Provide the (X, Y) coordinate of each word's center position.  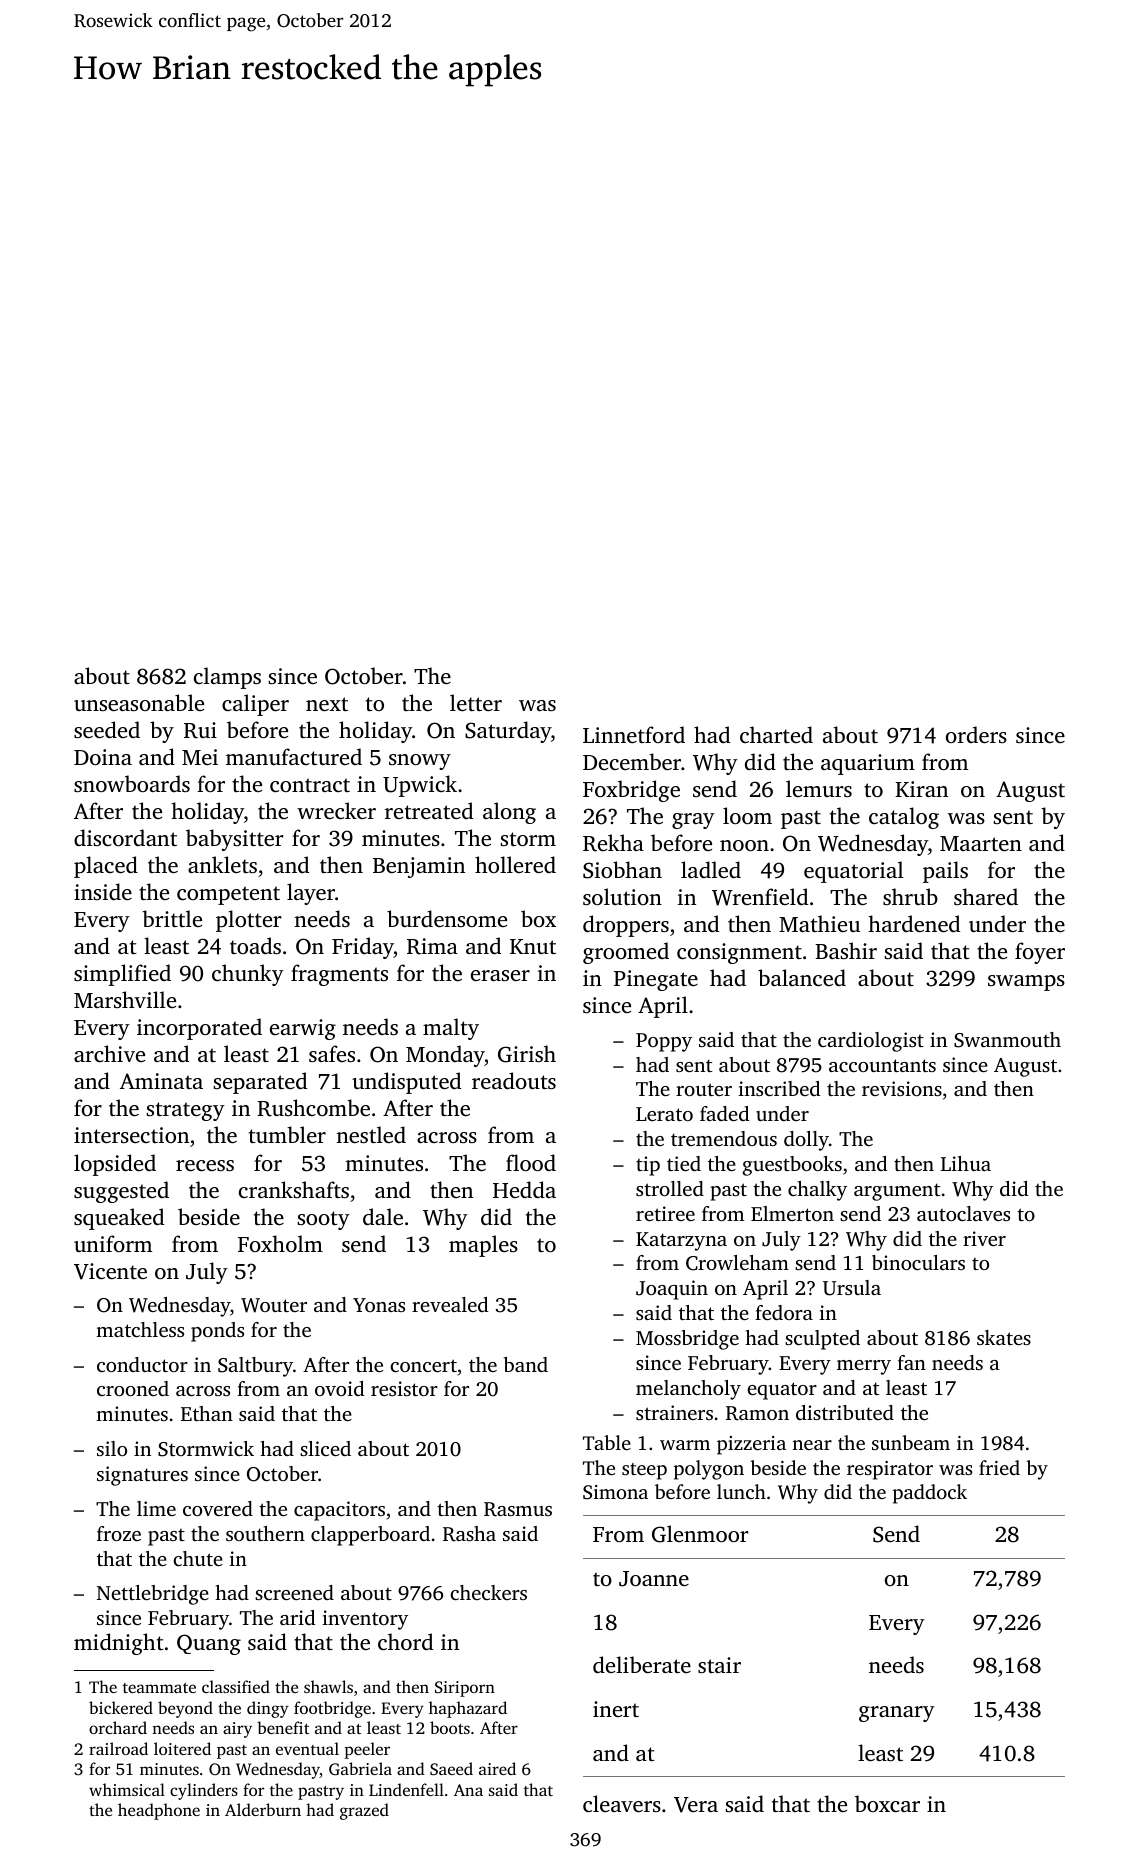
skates (1004, 1337)
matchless (140, 1329)
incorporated (199, 1029)
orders (976, 734)
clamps (227, 678)
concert (423, 1365)
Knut (533, 946)
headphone (159, 1811)
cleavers (622, 1803)
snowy (420, 762)
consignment (739, 953)
